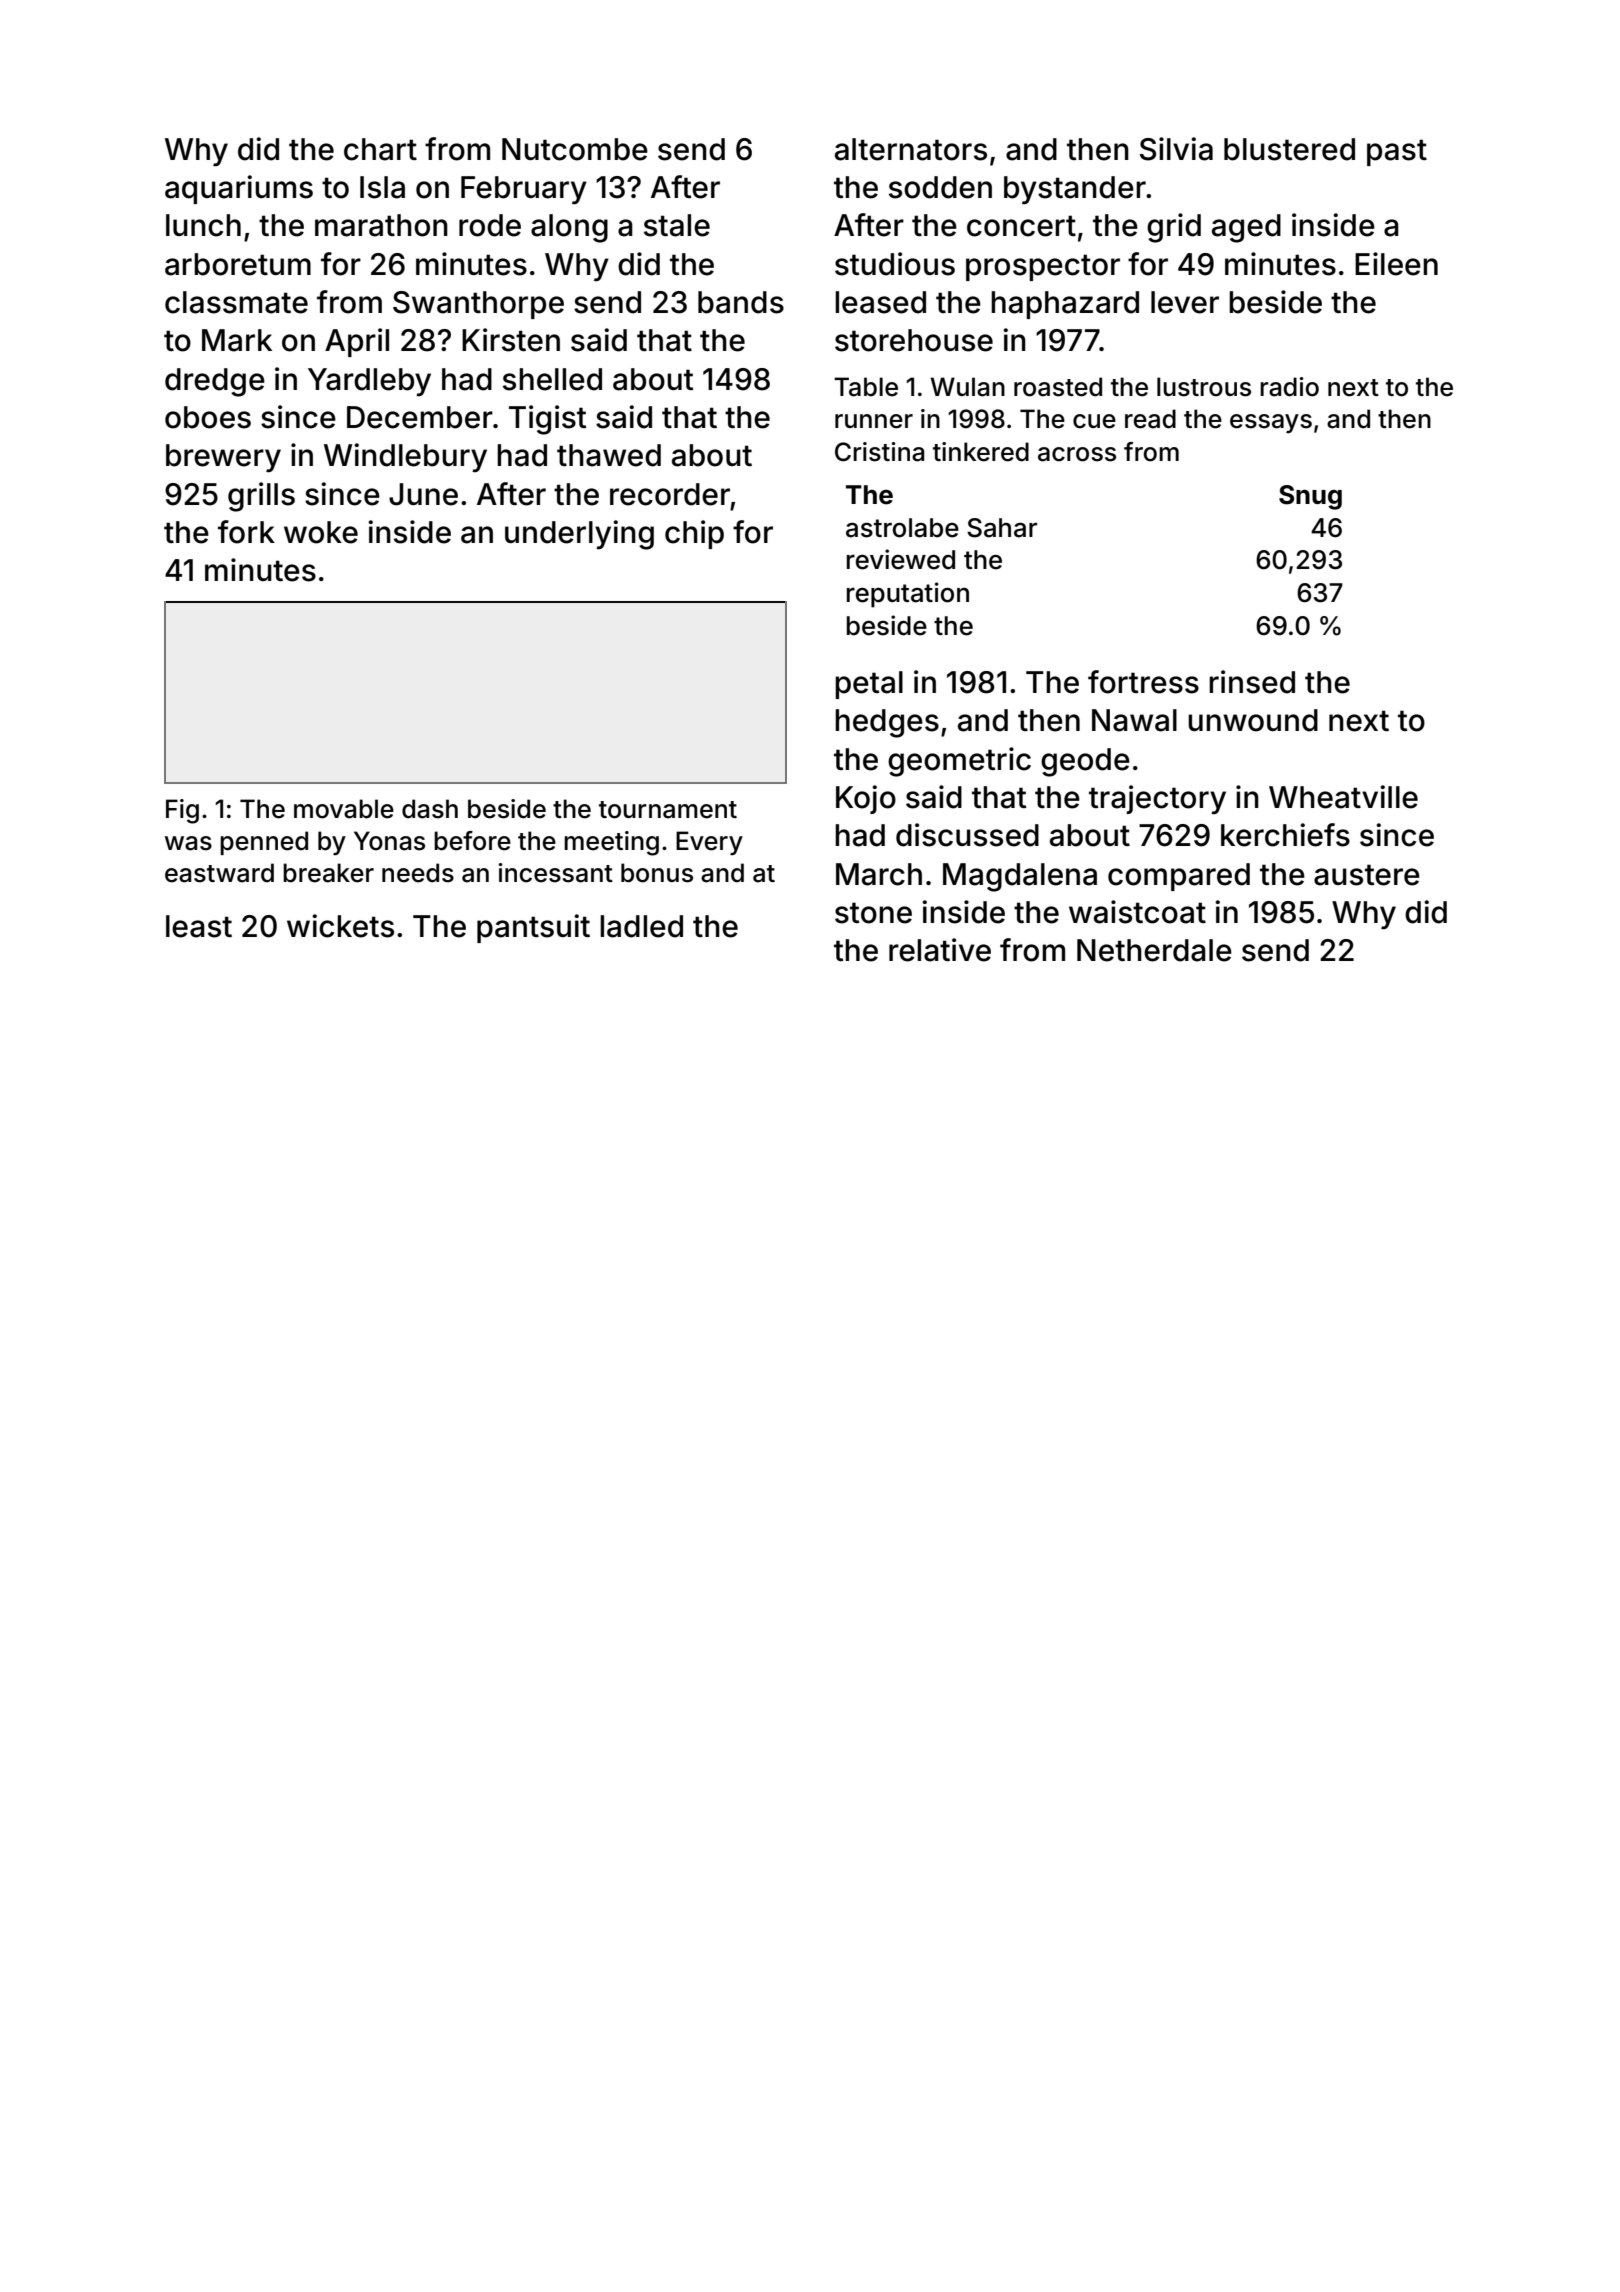 This page has width=1620, height=2292. Describe the element at coordinates (911, 149) in the page. I see `alternators` at that location.
